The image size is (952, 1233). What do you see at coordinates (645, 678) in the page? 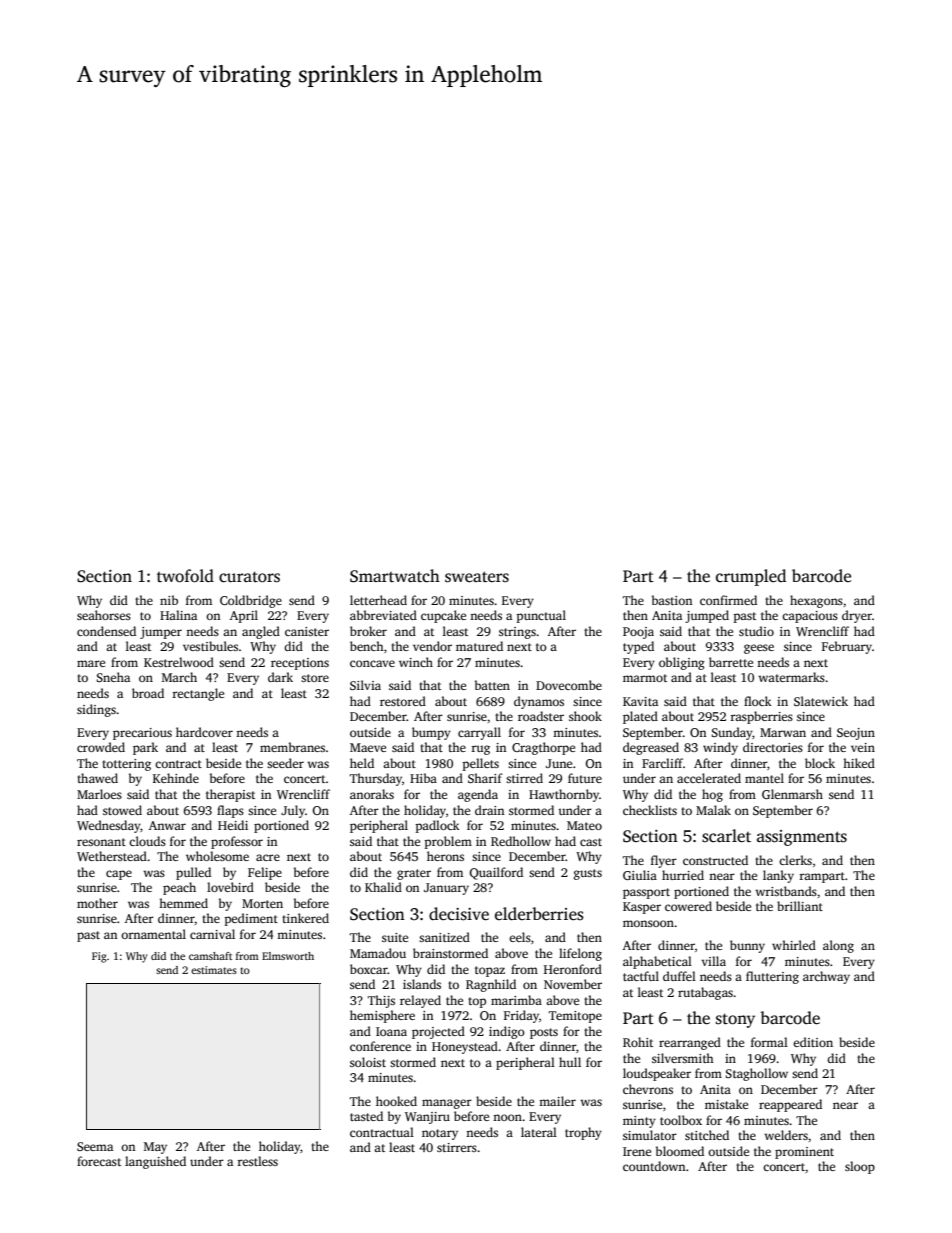
I see `marmot` at bounding box center [645, 678].
